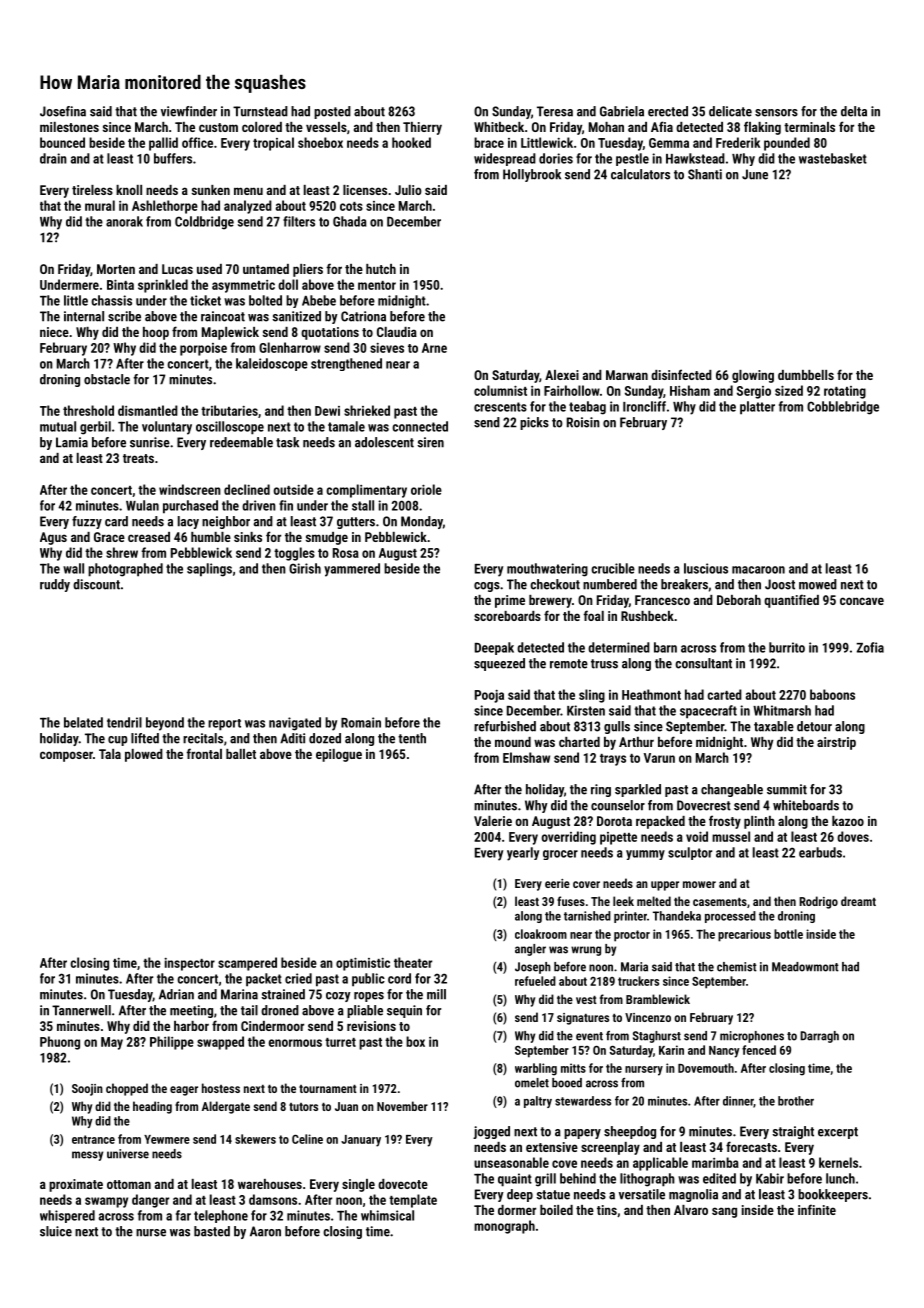 The image size is (924, 1308). I want to click on inspector, so click(189, 964).
